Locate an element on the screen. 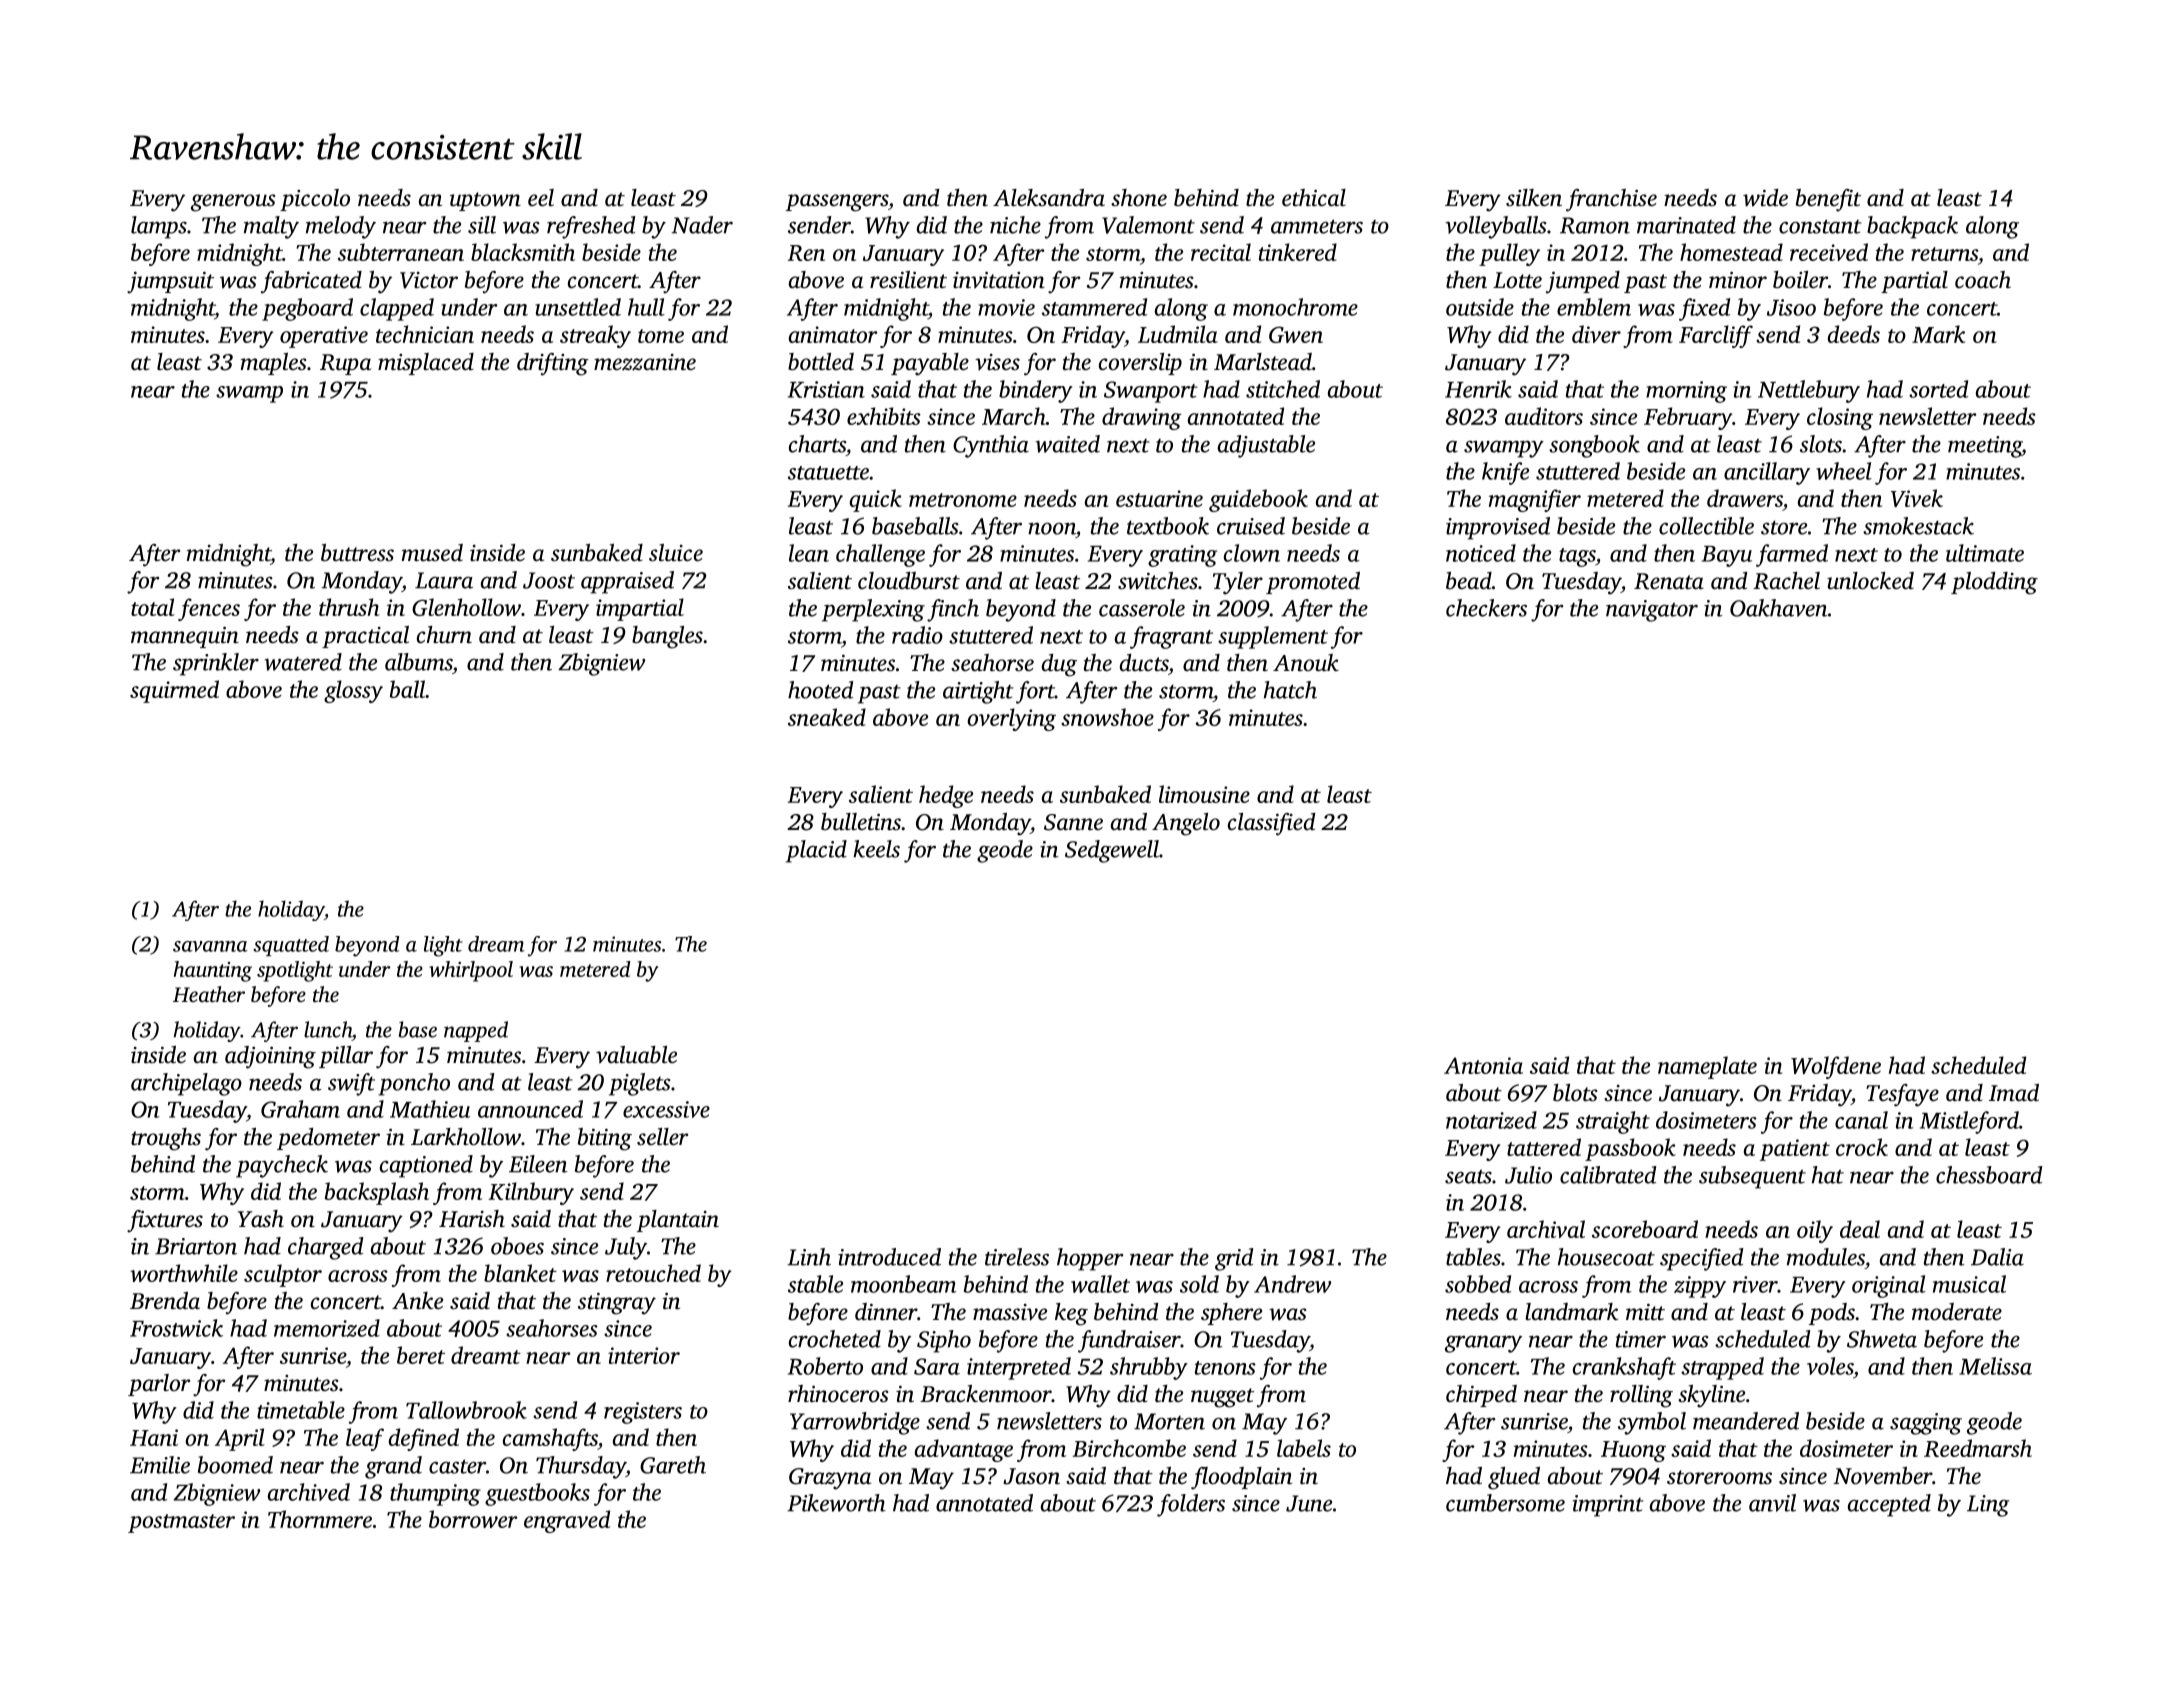 The image size is (2178, 1683). Hani is located at coordinates (154, 1437).
